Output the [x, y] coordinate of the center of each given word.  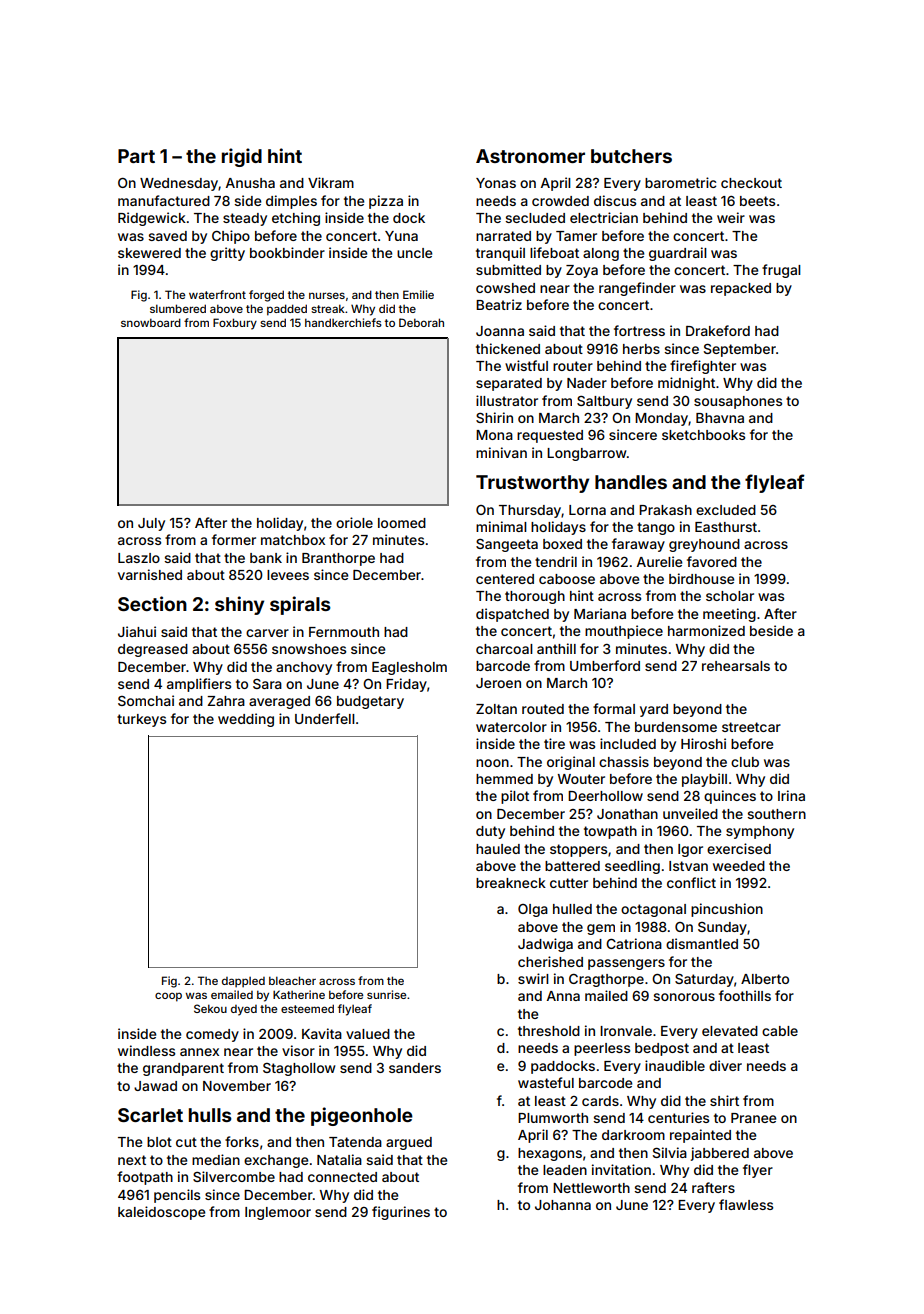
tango [656, 528]
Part [136, 156]
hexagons [550, 1154]
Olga [533, 910]
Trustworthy [532, 484]
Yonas [496, 183]
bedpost [662, 1049]
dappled [243, 982]
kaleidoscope [161, 1213]
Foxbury [235, 324]
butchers [631, 156]
